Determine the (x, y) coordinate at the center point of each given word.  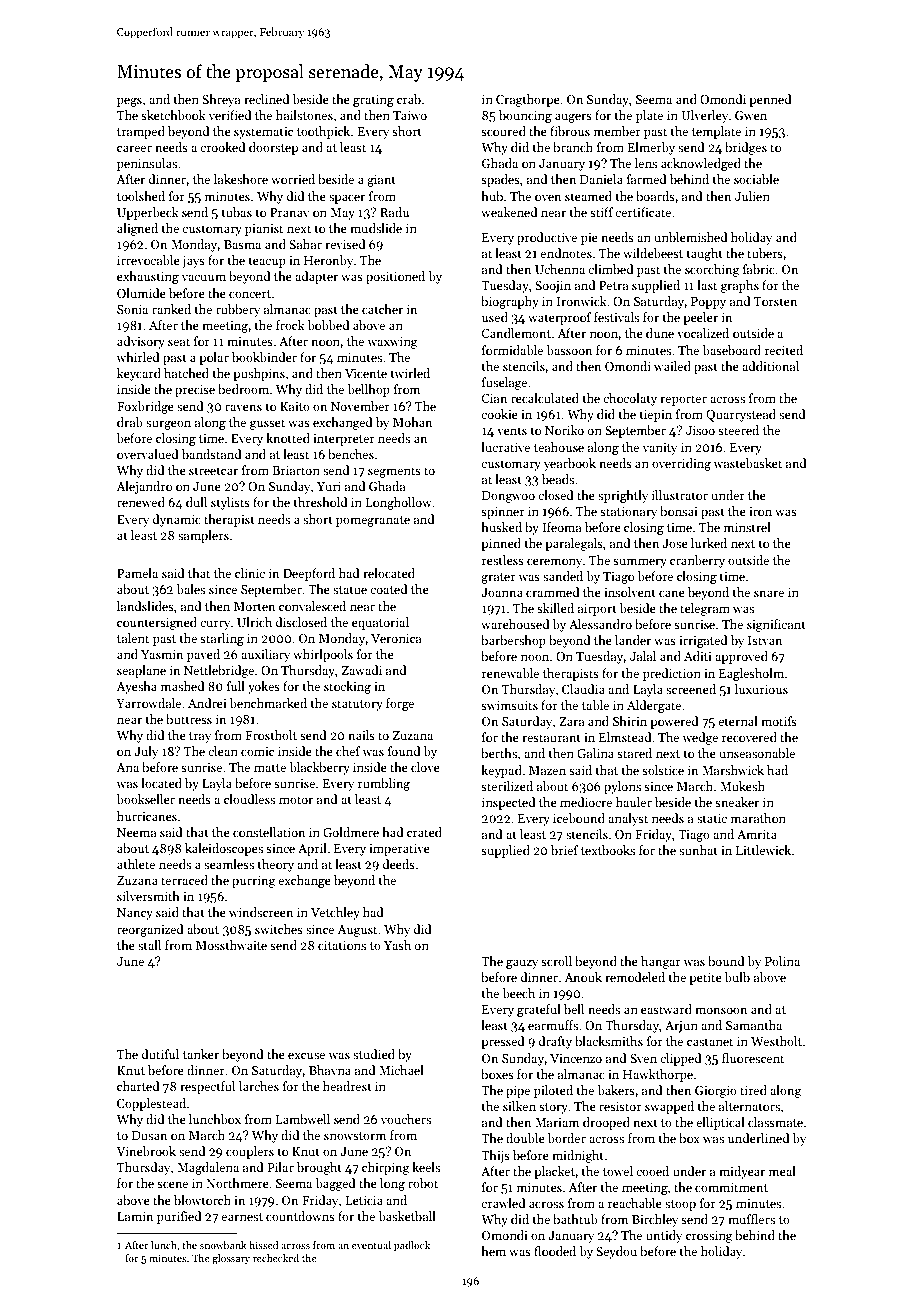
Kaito (295, 406)
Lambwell (303, 1119)
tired (753, 1090)
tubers (765, 253)
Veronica (396, 638)
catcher (382, 309)
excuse (306, 1055)
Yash (397, 945)
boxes (497, 1074)
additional (770, 366)
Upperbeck (148, 213)
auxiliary (265, 655)
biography (510, 302)
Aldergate (654, 706)
